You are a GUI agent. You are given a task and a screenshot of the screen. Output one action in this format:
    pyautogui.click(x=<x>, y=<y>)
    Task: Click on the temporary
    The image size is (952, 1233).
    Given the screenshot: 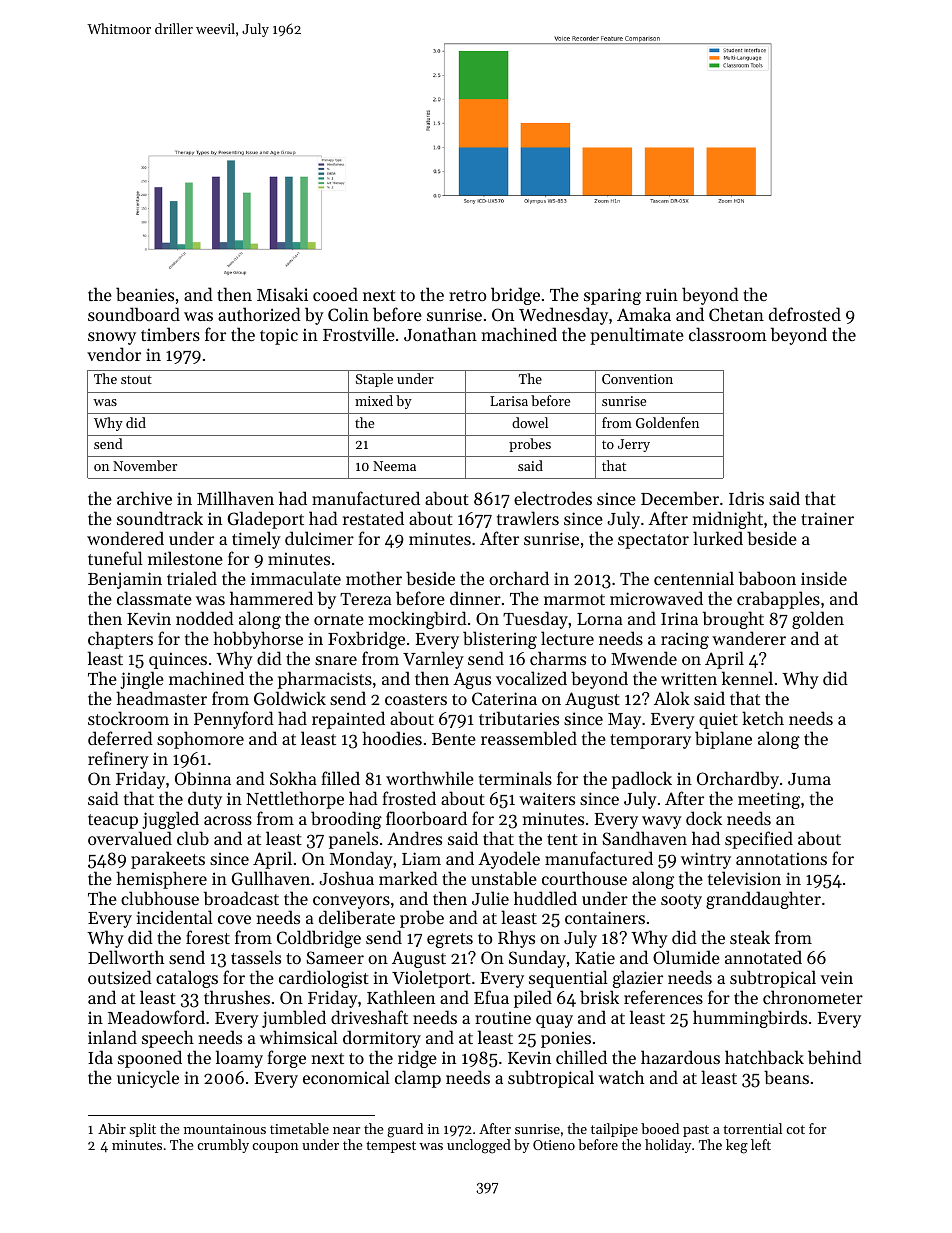 What is the action you would take?
    pyautogui.click(x=650, y=741)
